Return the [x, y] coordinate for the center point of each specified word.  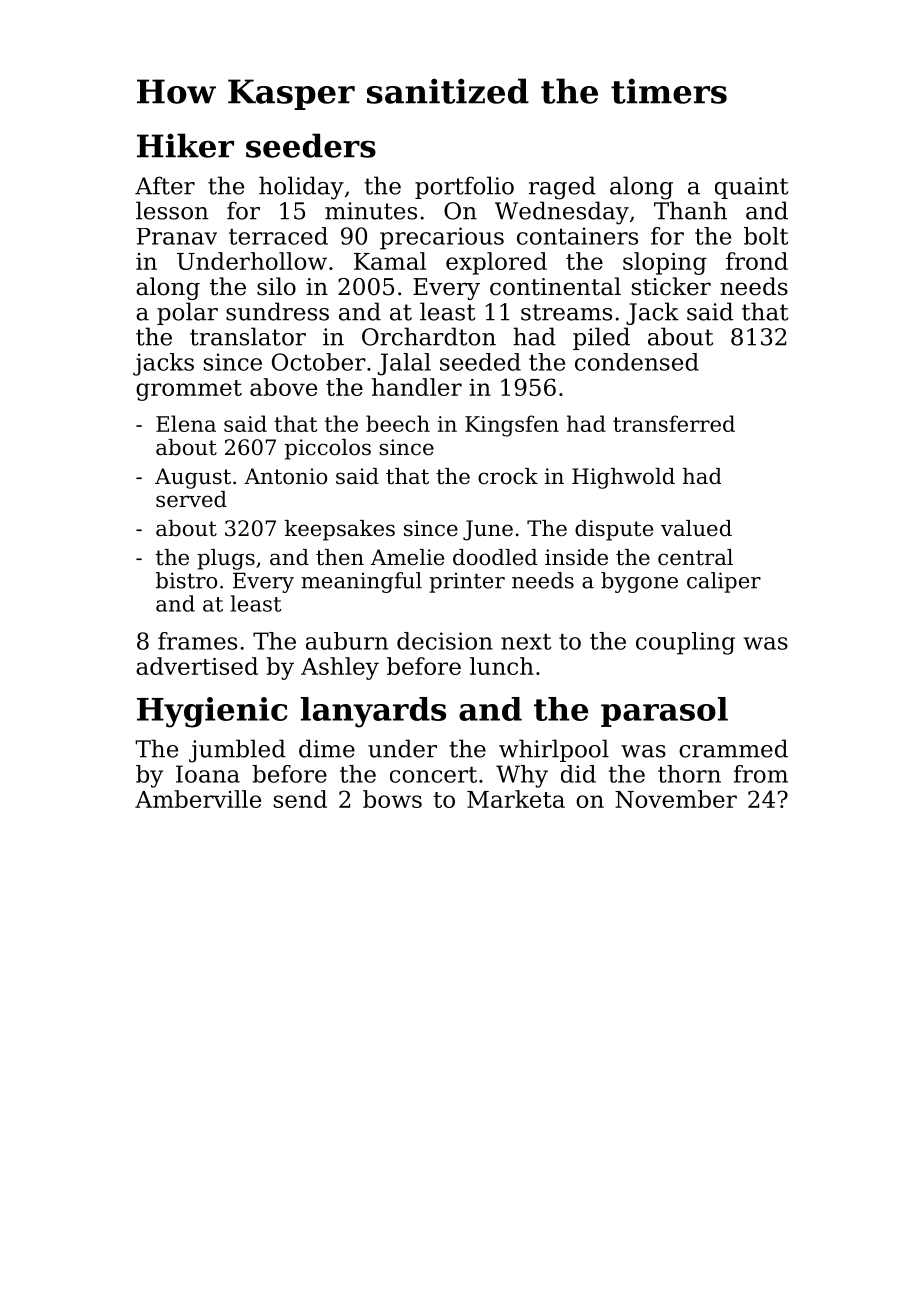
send [300, 799]
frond [757, 261]
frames [197, 641]
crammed [733, 748]
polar [187, 313]
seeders [311, 145]
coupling [685, 643]
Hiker [185, 145]
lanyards [373, 712]
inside [576, 557]
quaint [751, 188]
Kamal [390, 261]
